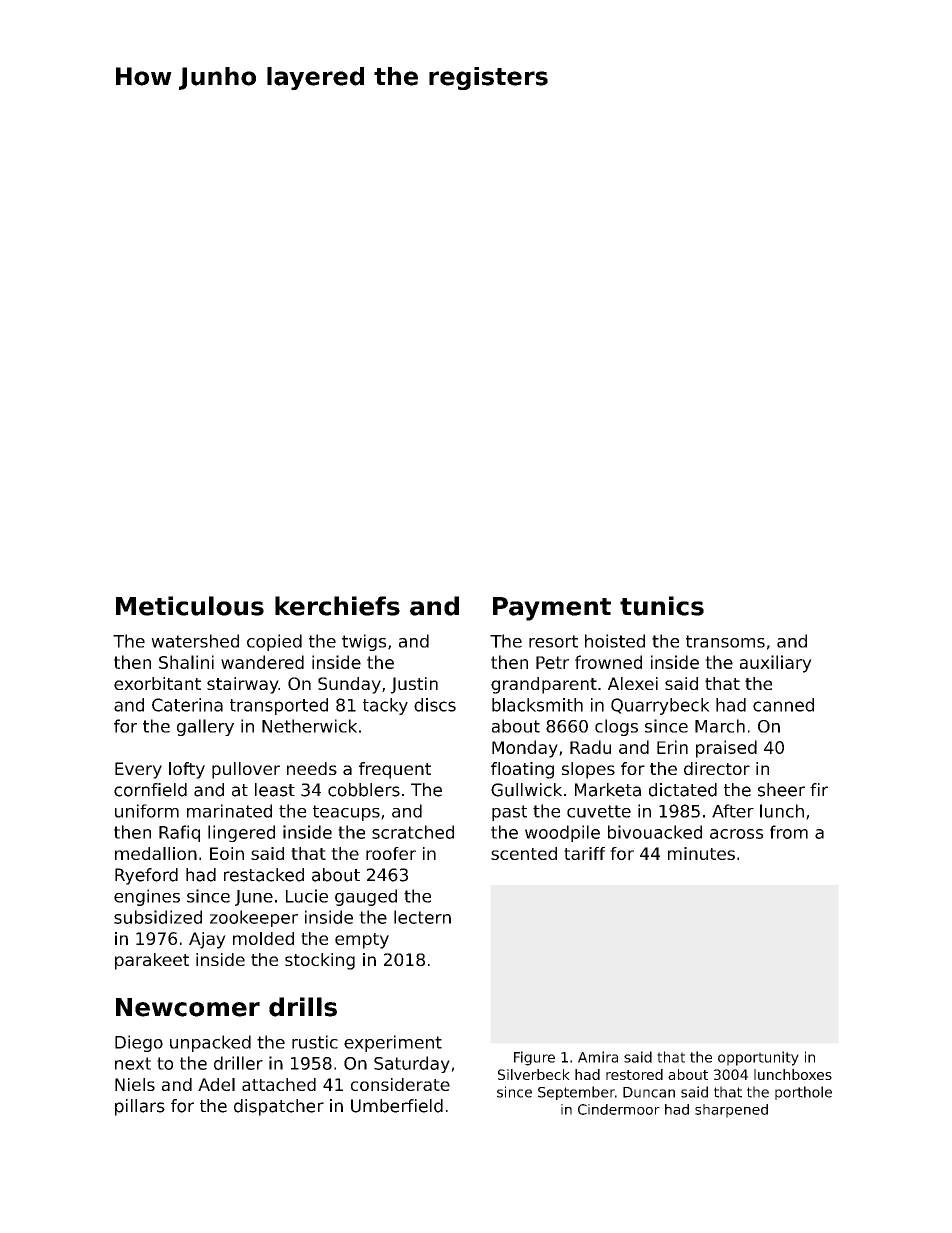 This page has height=1233, width=952. What do you see at coordinates (397, 1106) in the page?
I see `Umberfield` at bounding box center [397, 1106].
